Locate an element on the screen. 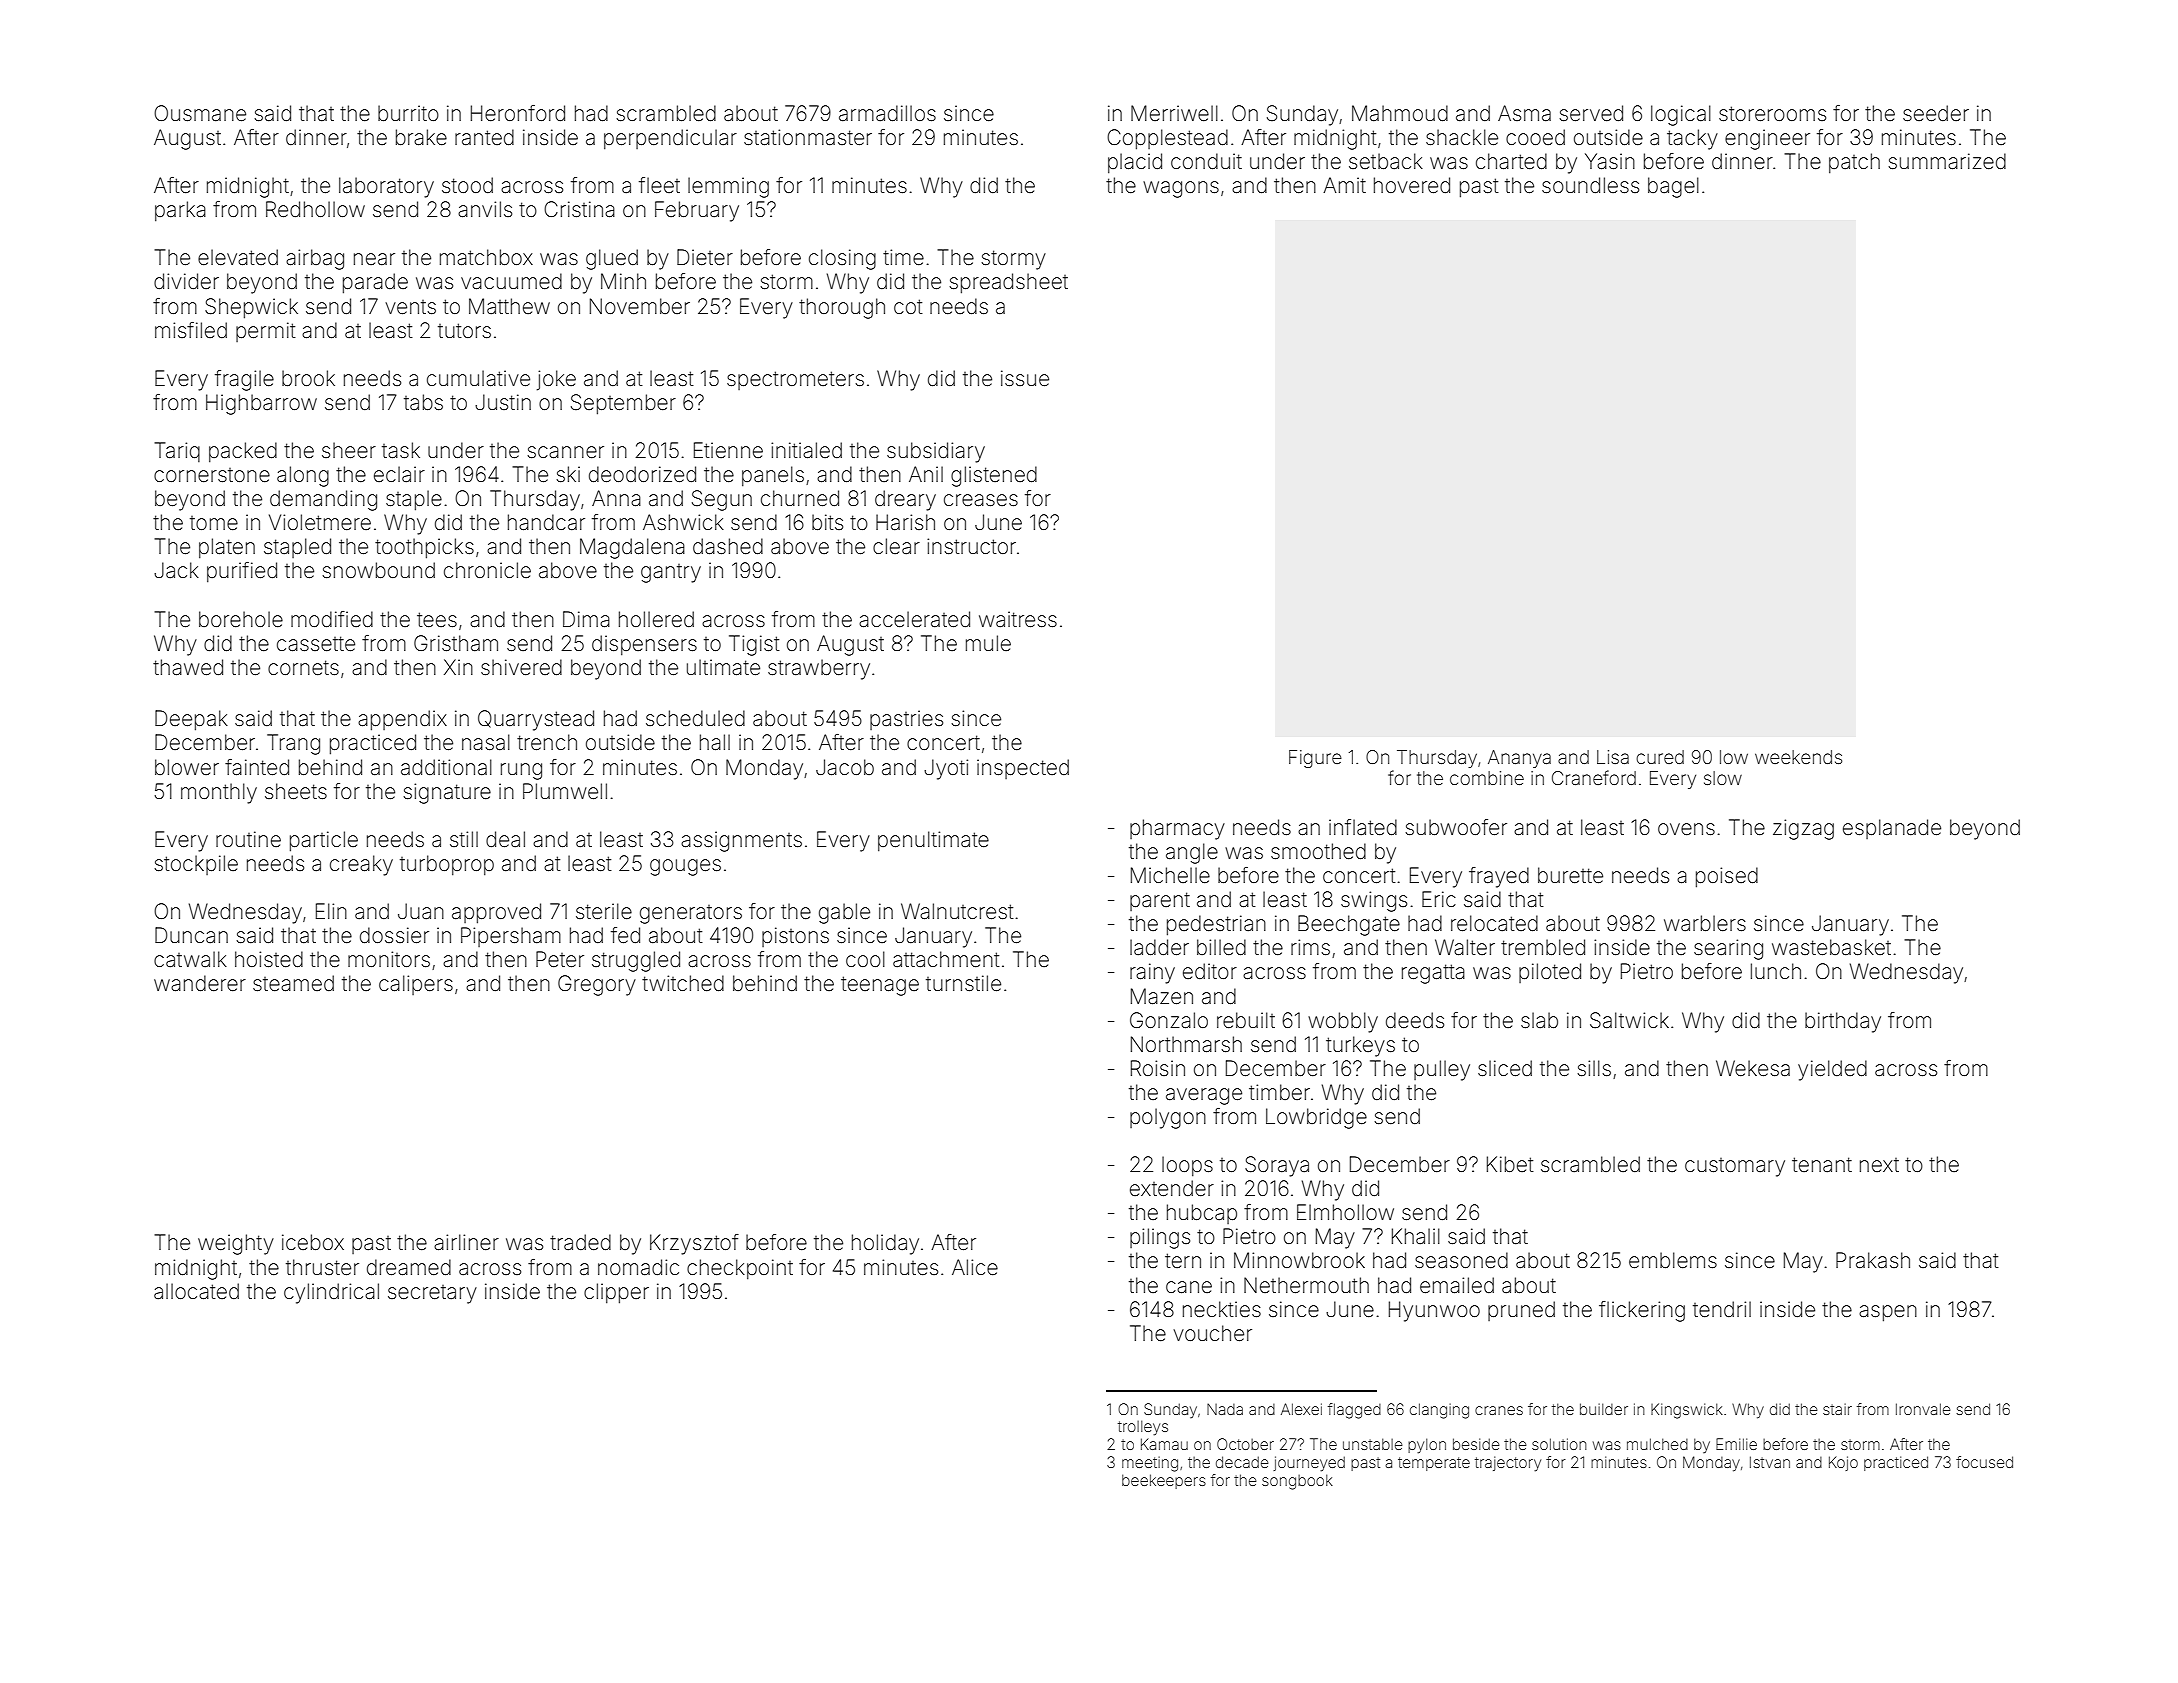 The width and height of the screenshot is (2178, 1683). Gregory is located at coordinates (597, 985).
